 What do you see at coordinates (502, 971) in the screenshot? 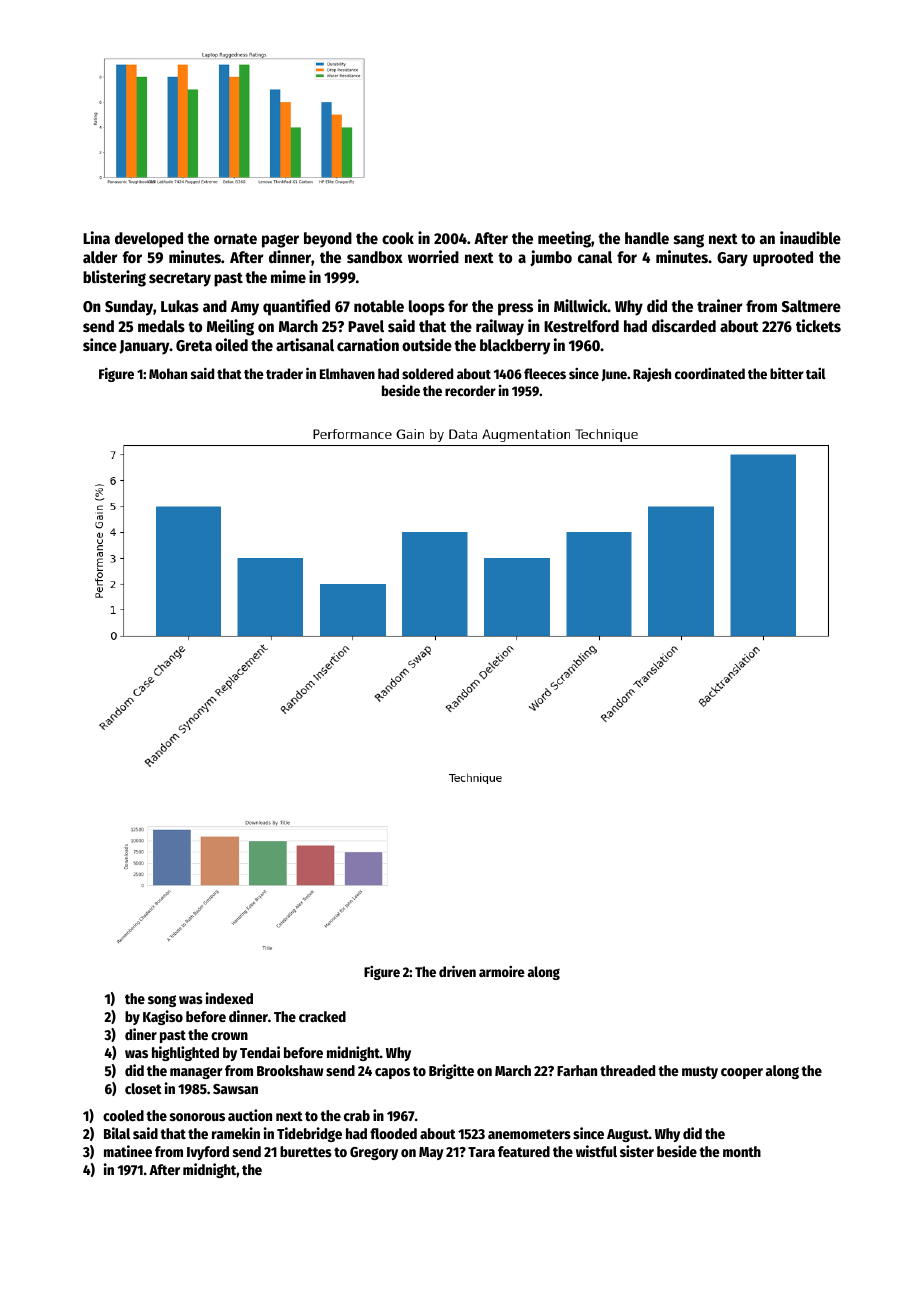
I see `armoire` at bounding box center [502, 971].
